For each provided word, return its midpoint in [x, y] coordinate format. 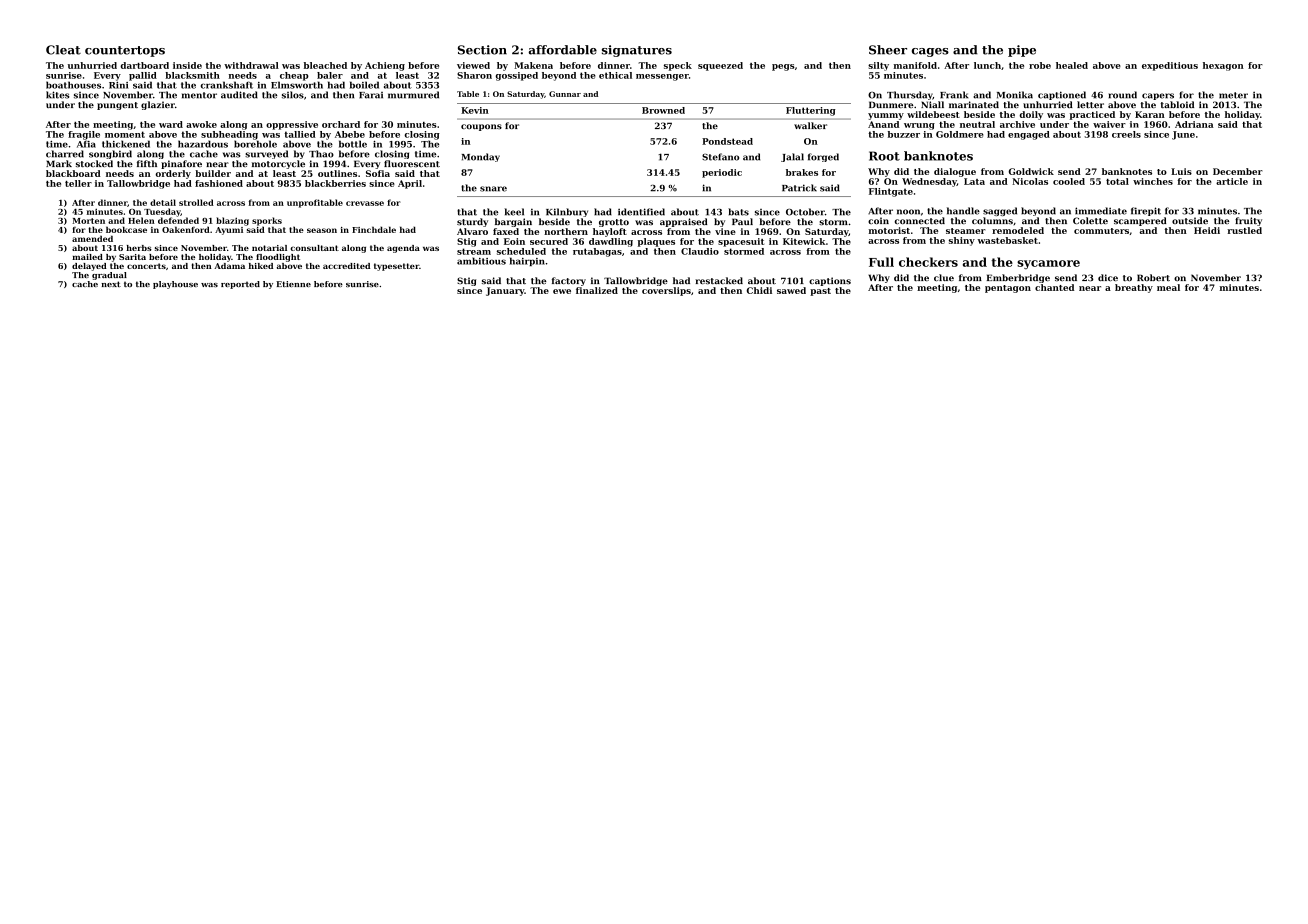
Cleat [63, 50]
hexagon [1223, 66]
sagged [1000, 211]
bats [738, 212]
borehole [255, 144]
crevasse [365, 203]
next [111, 284]
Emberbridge [1018, 278]
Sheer [888, 50]
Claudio [700, 251]
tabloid [1177, 104]
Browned [663, 110]
